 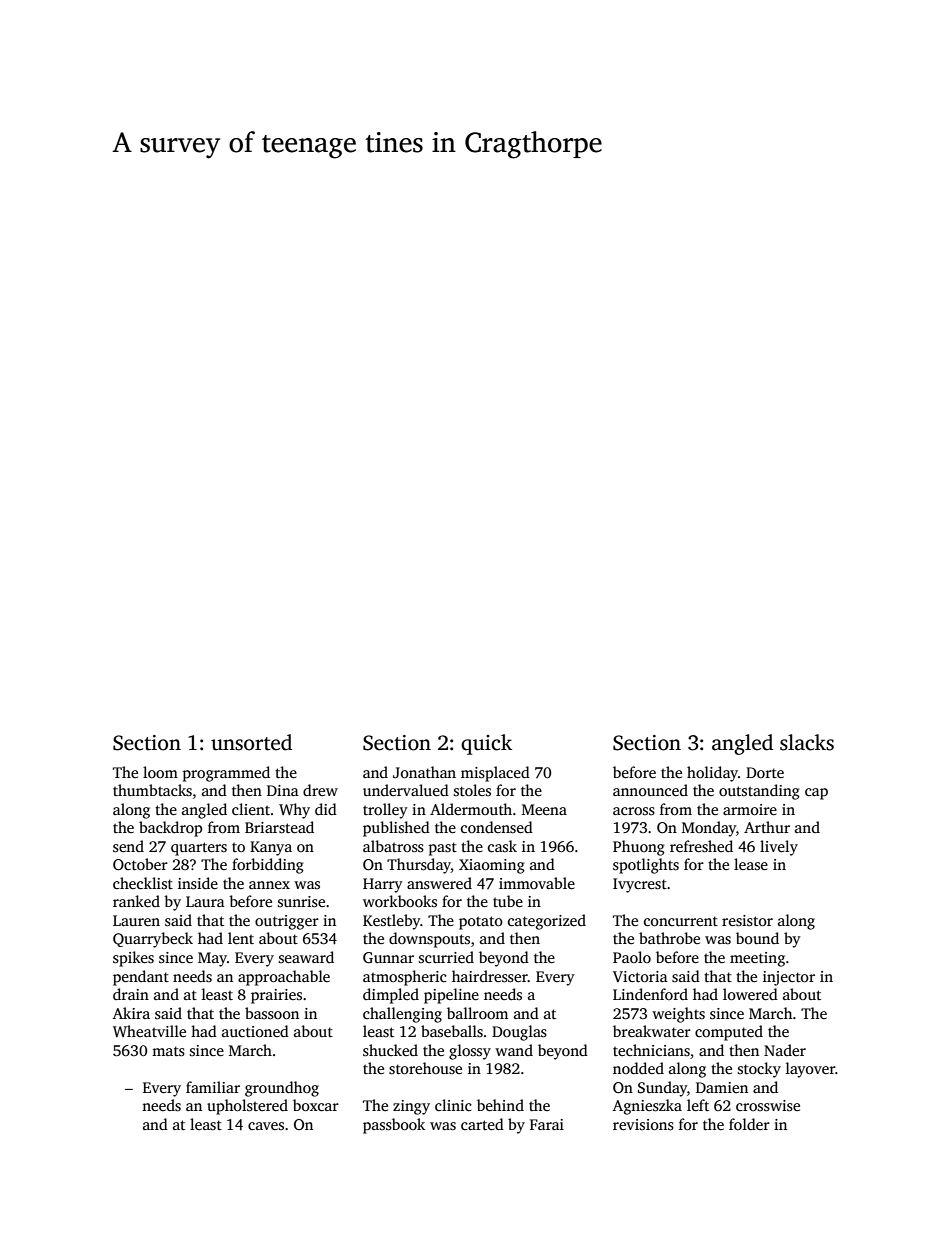 I want to click on Ivycrest, so click(x=640, y=885).
